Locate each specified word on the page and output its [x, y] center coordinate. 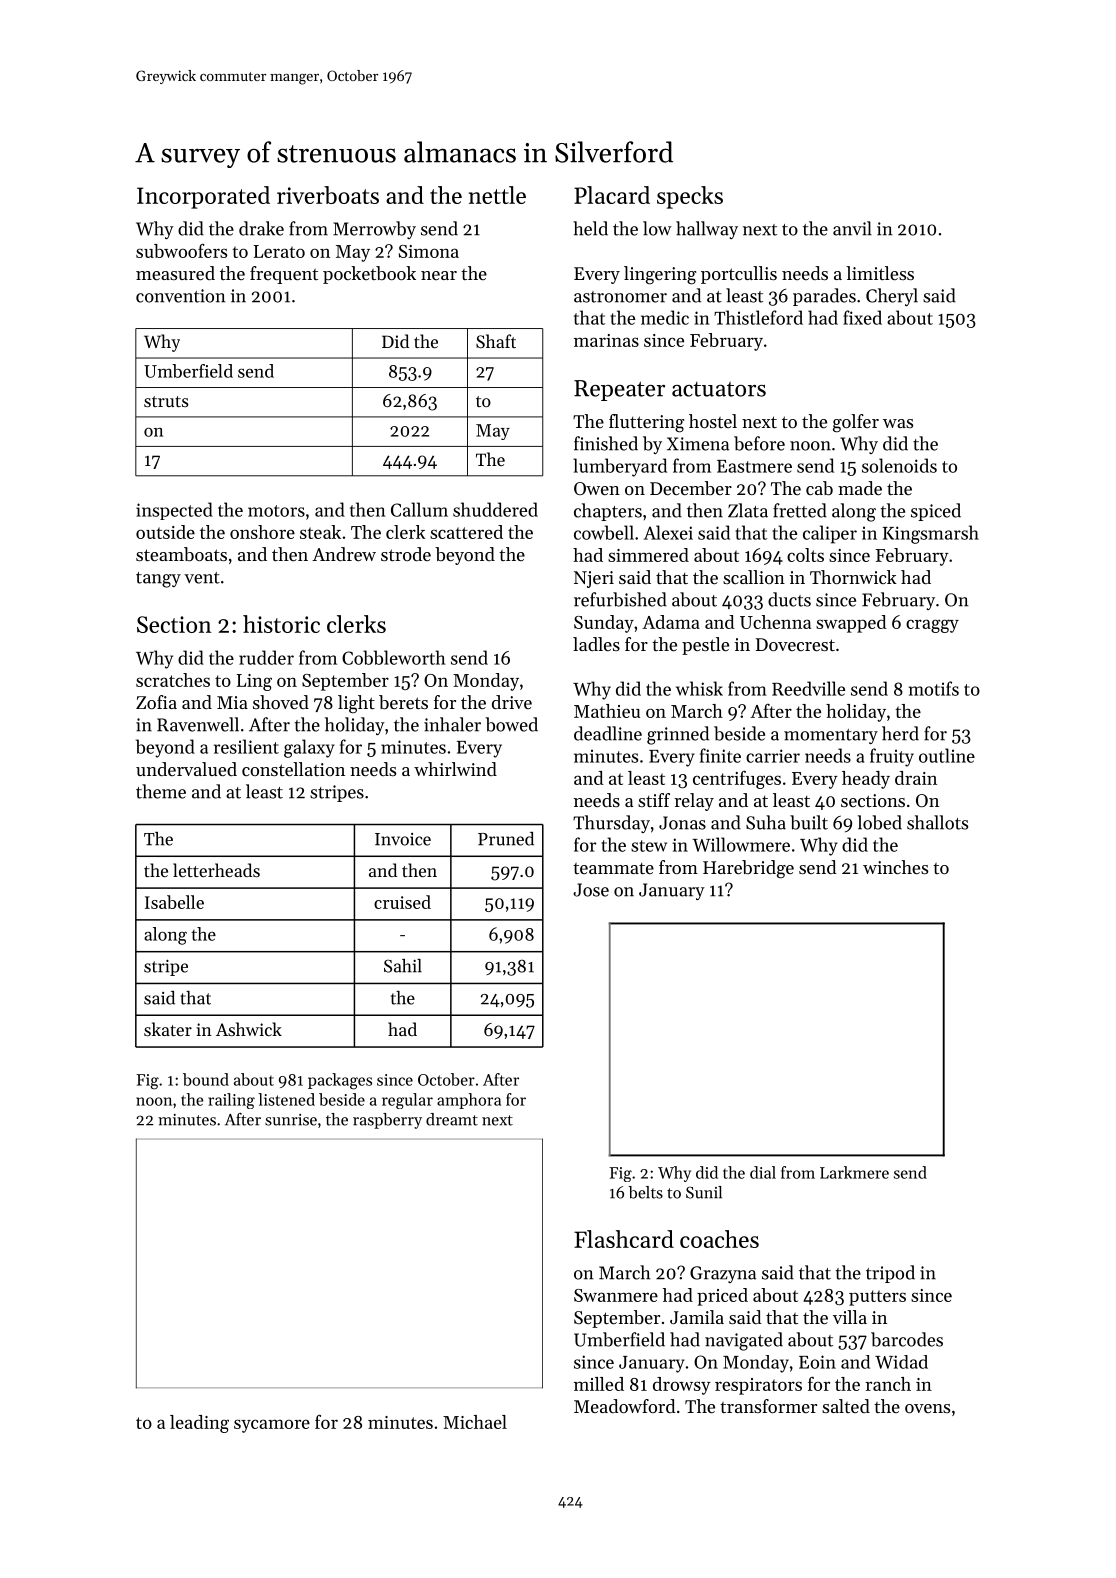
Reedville [808, 688]
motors [276, 511]
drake [261, 228]
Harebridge [748, 869]
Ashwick [249, 1029]
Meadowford [625, 1406]
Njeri [594, 579]
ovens [927, 1408]
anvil [852, 228]
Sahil [403, 966]
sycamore [272, 1426]
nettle [497, 195]
